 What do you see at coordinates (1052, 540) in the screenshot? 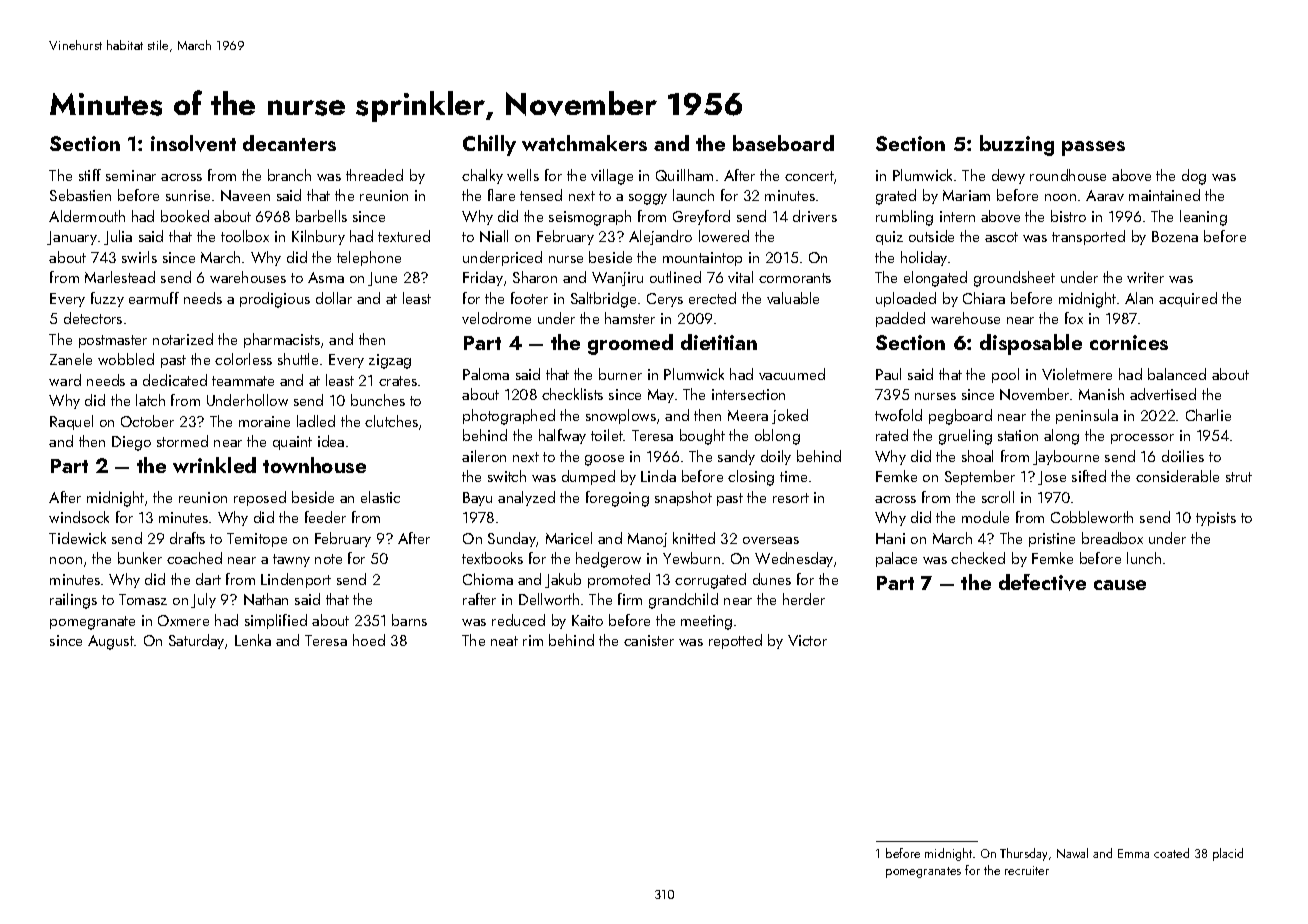
I see `pristine` at bounding box center [1052, 540].
